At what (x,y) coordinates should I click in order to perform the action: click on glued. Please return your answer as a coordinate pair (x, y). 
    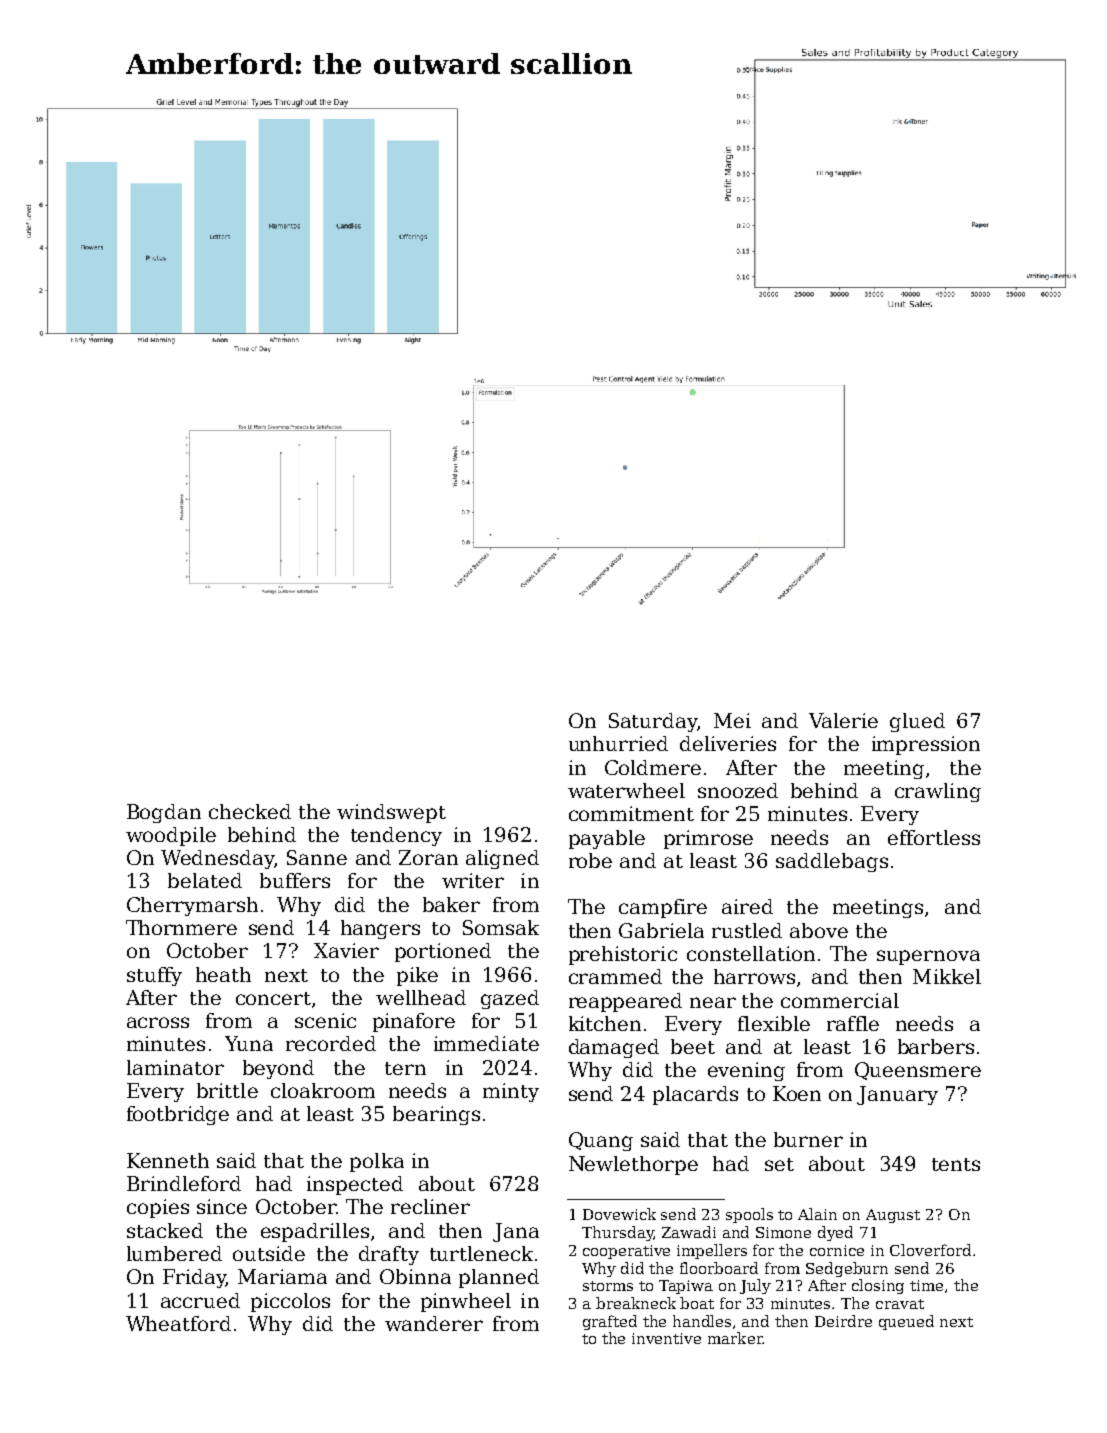
    Looking at the image, I should click on (917, 722).
